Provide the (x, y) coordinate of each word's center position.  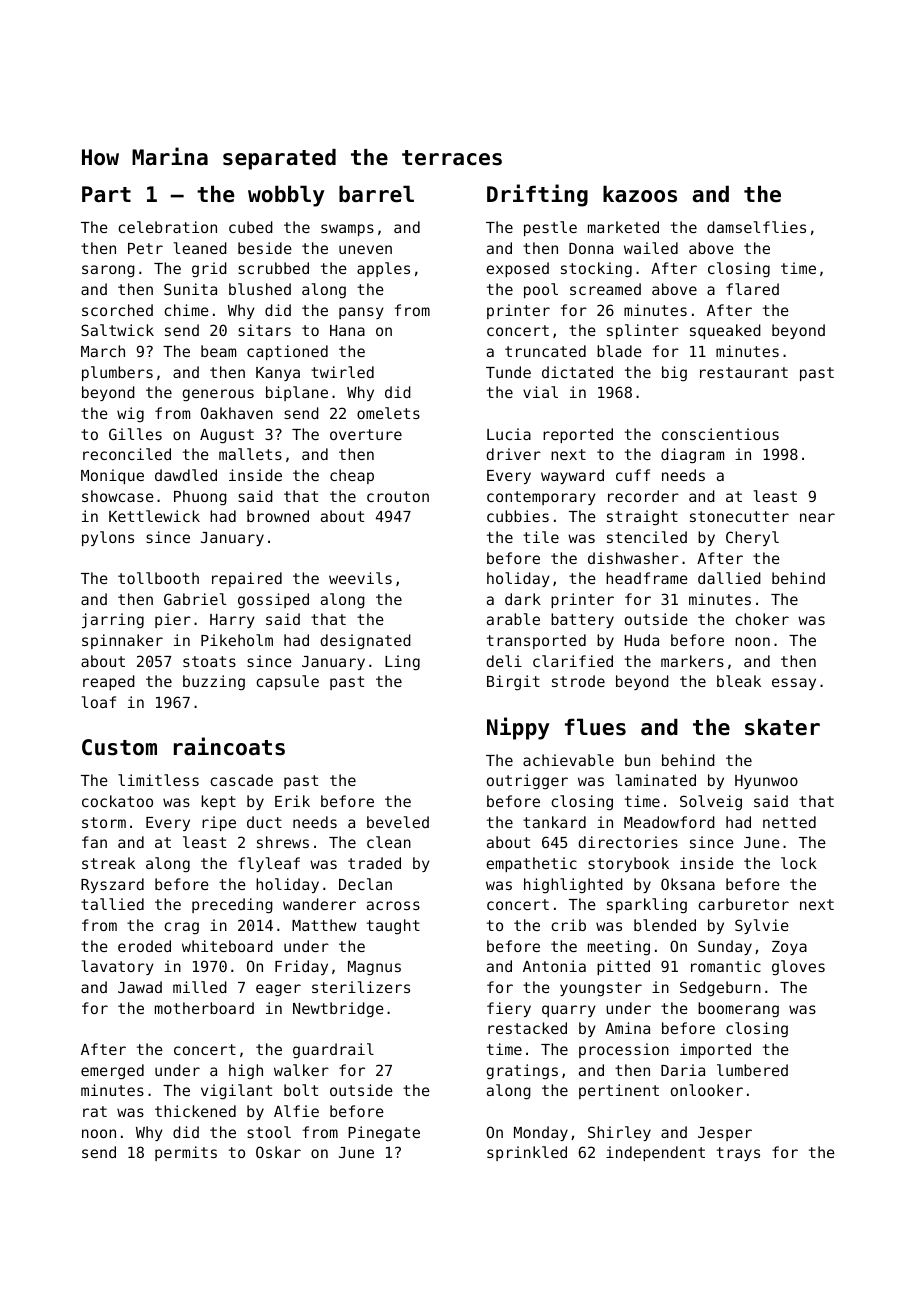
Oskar (278, 1152)
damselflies (756, 227)
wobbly (286, 196)
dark (523, 599)
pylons (108, 538)
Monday (541, 1133)
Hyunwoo (766, 782)
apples (383, 269)
